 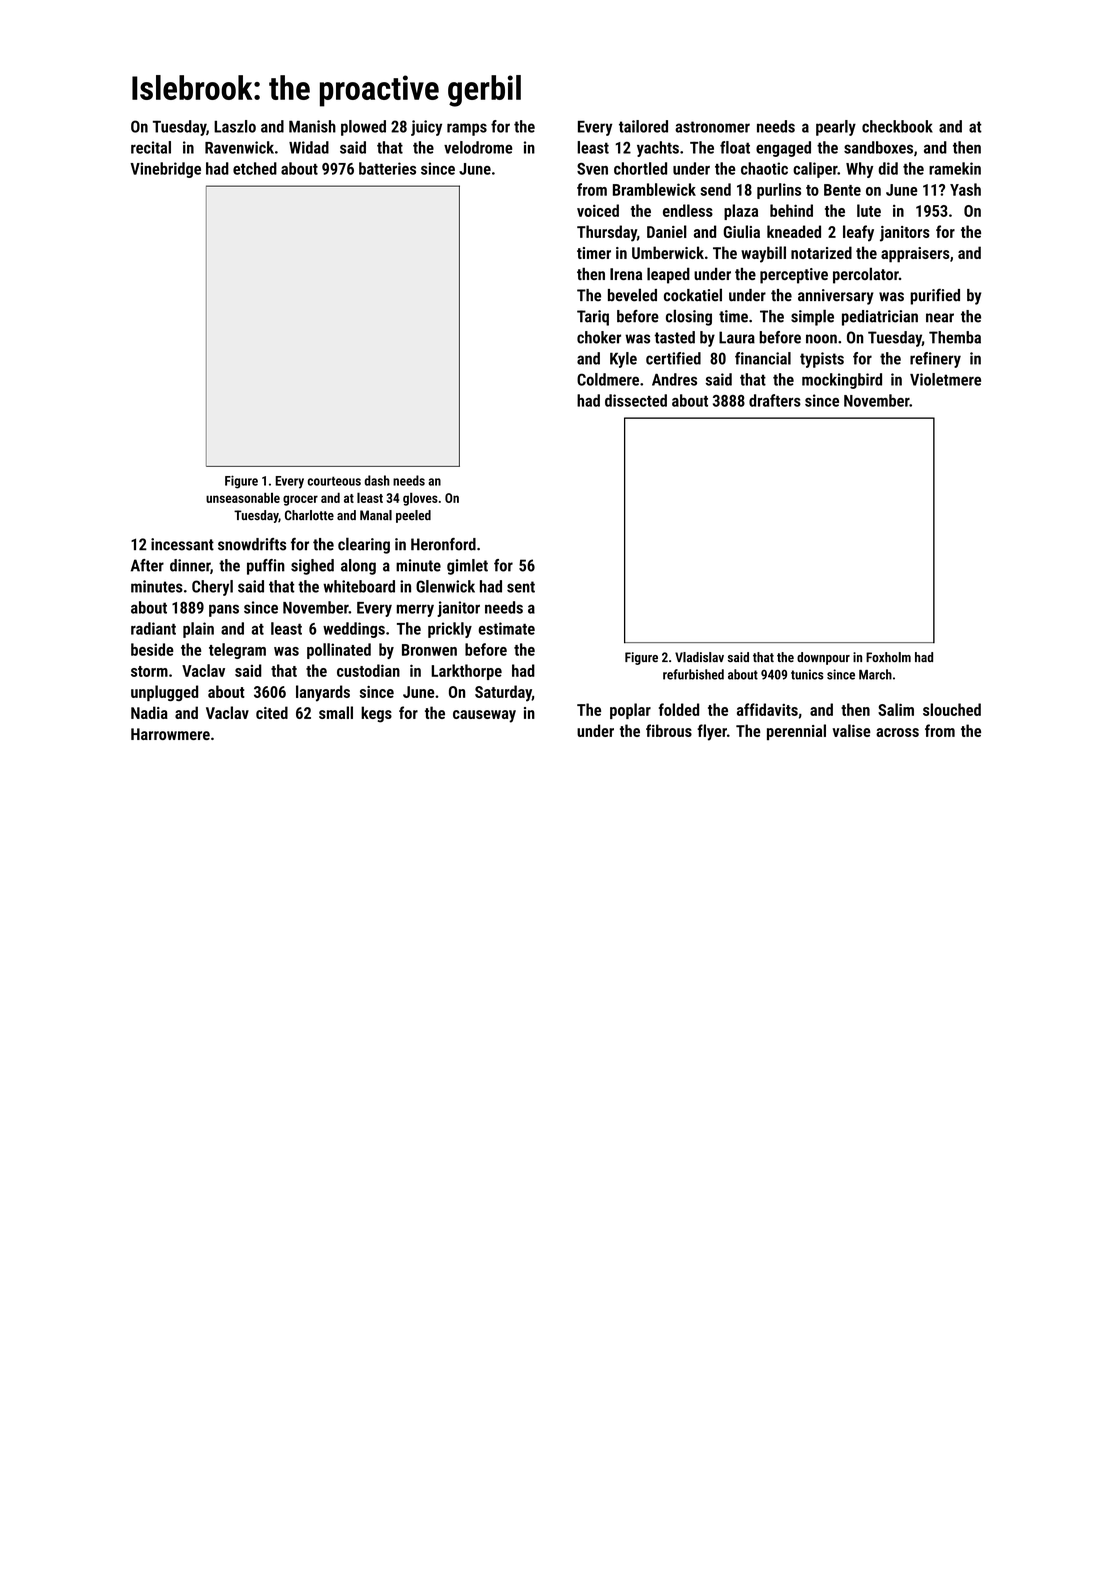 I want to click on sent, so click(x=521, y=587).
